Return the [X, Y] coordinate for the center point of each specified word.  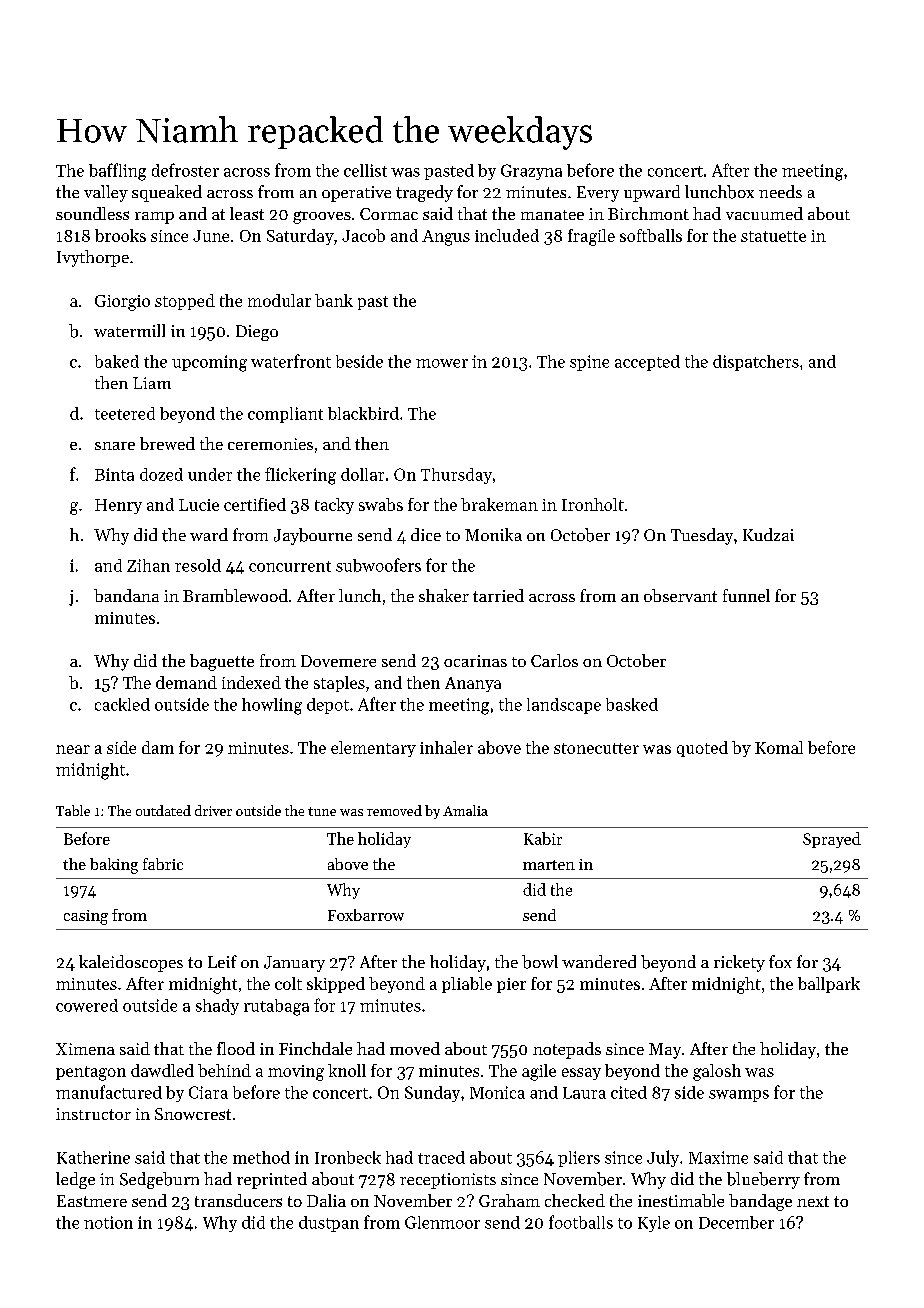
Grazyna [531, 172]
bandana [126, 595]
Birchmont [648, 213]
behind [224, 1070]
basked [632, 704]
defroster [185, 170]
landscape [564, 706]
